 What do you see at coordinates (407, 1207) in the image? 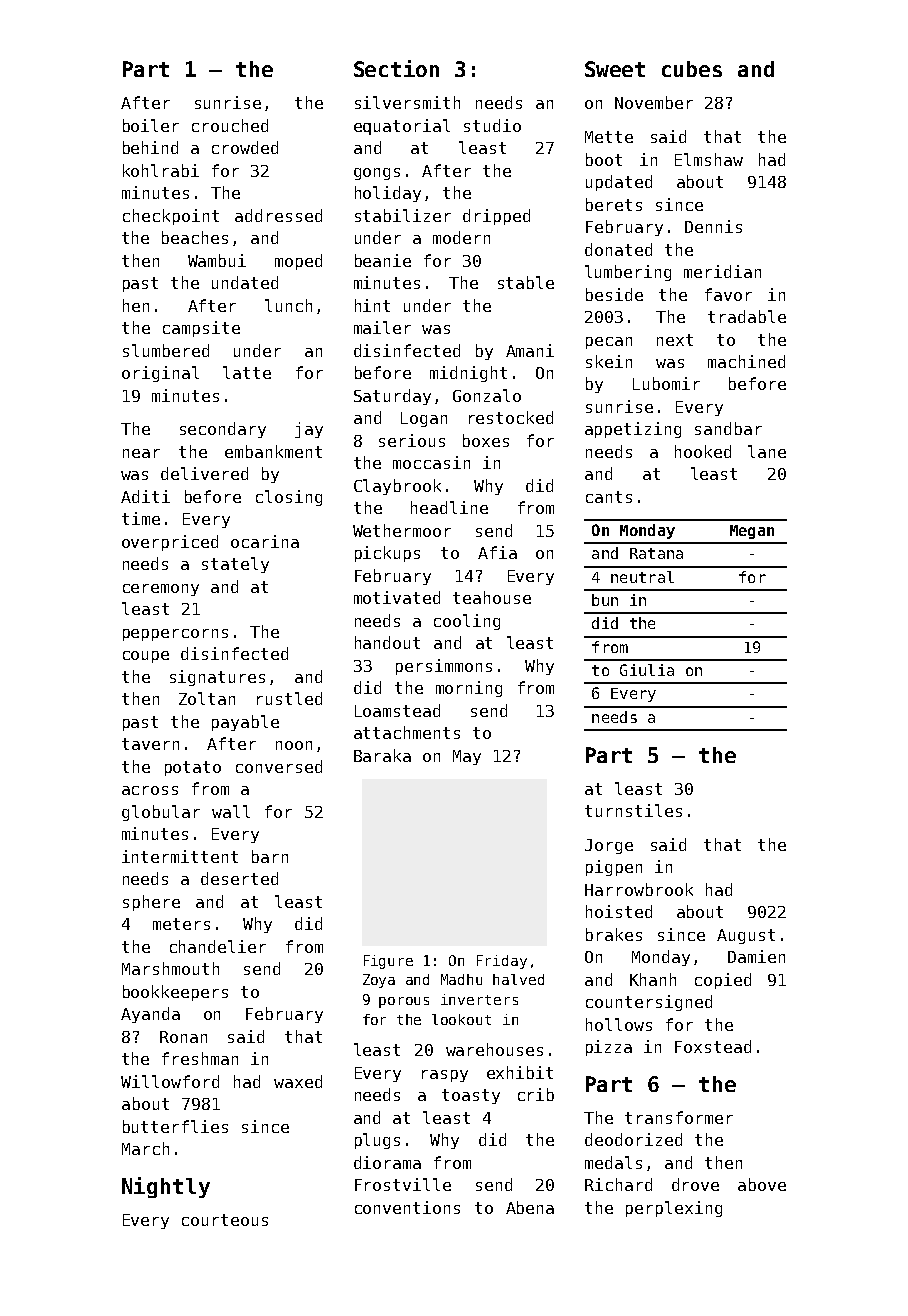
I see `conventions` at bounding box center [407, 1207].
